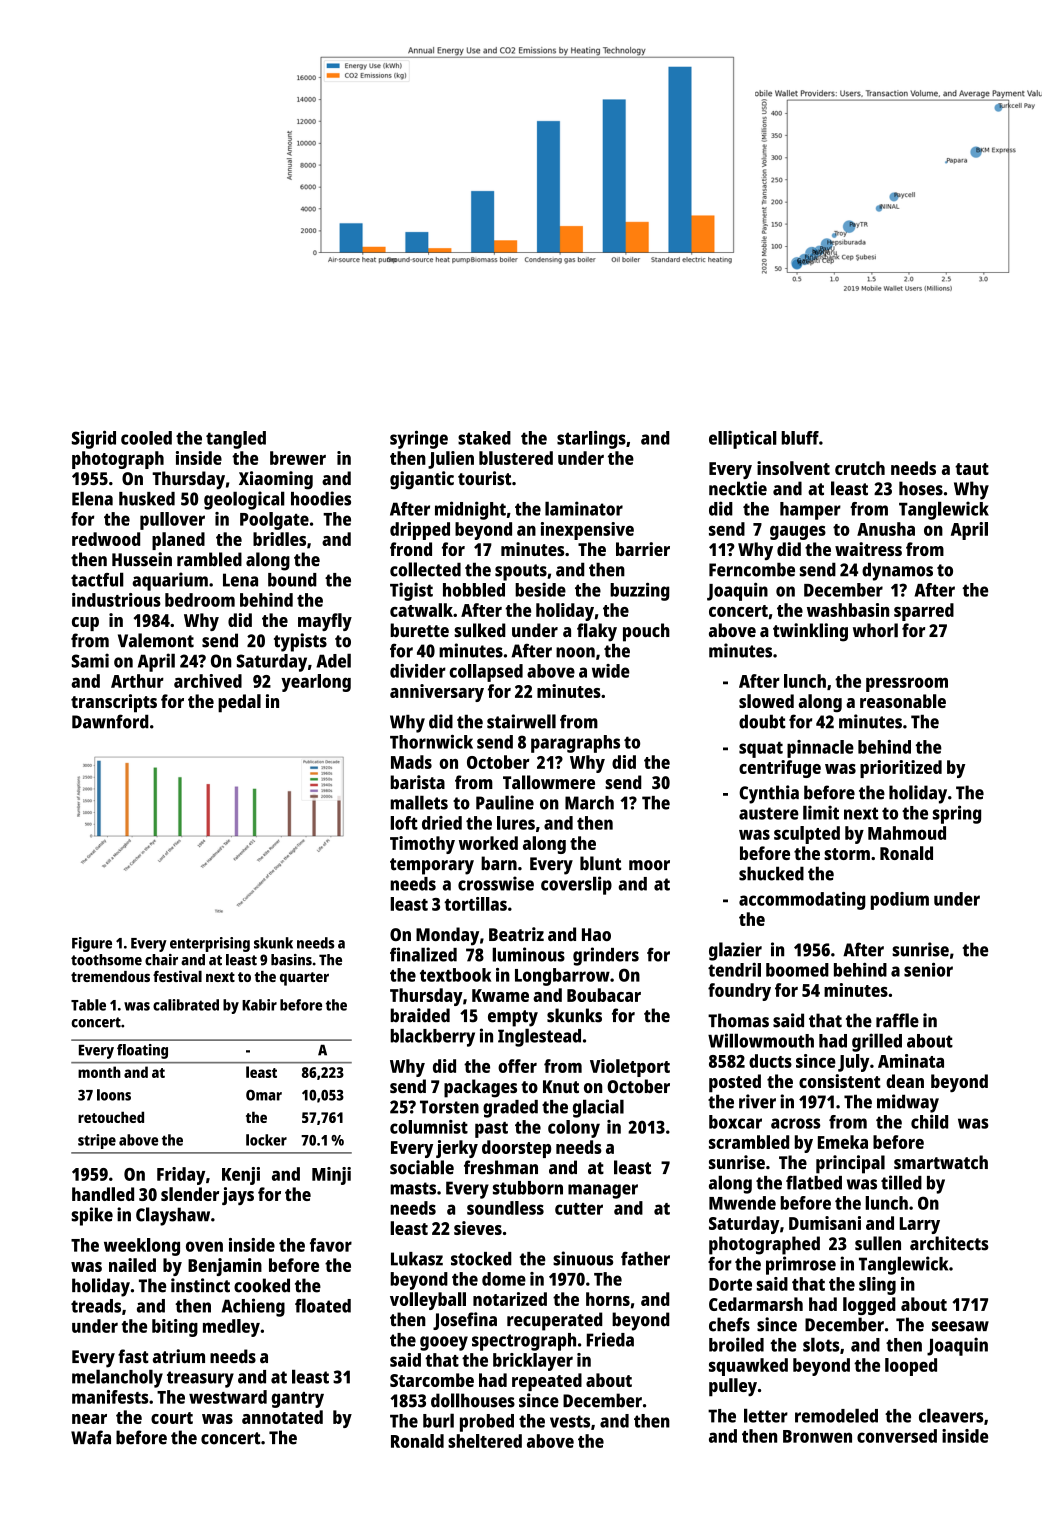 The width and height of the screenshot is (1060, 1536). What do you see at coordinates (419, 439) in the screenshot?
I see `syringe` at bounding box center [419, 439].
